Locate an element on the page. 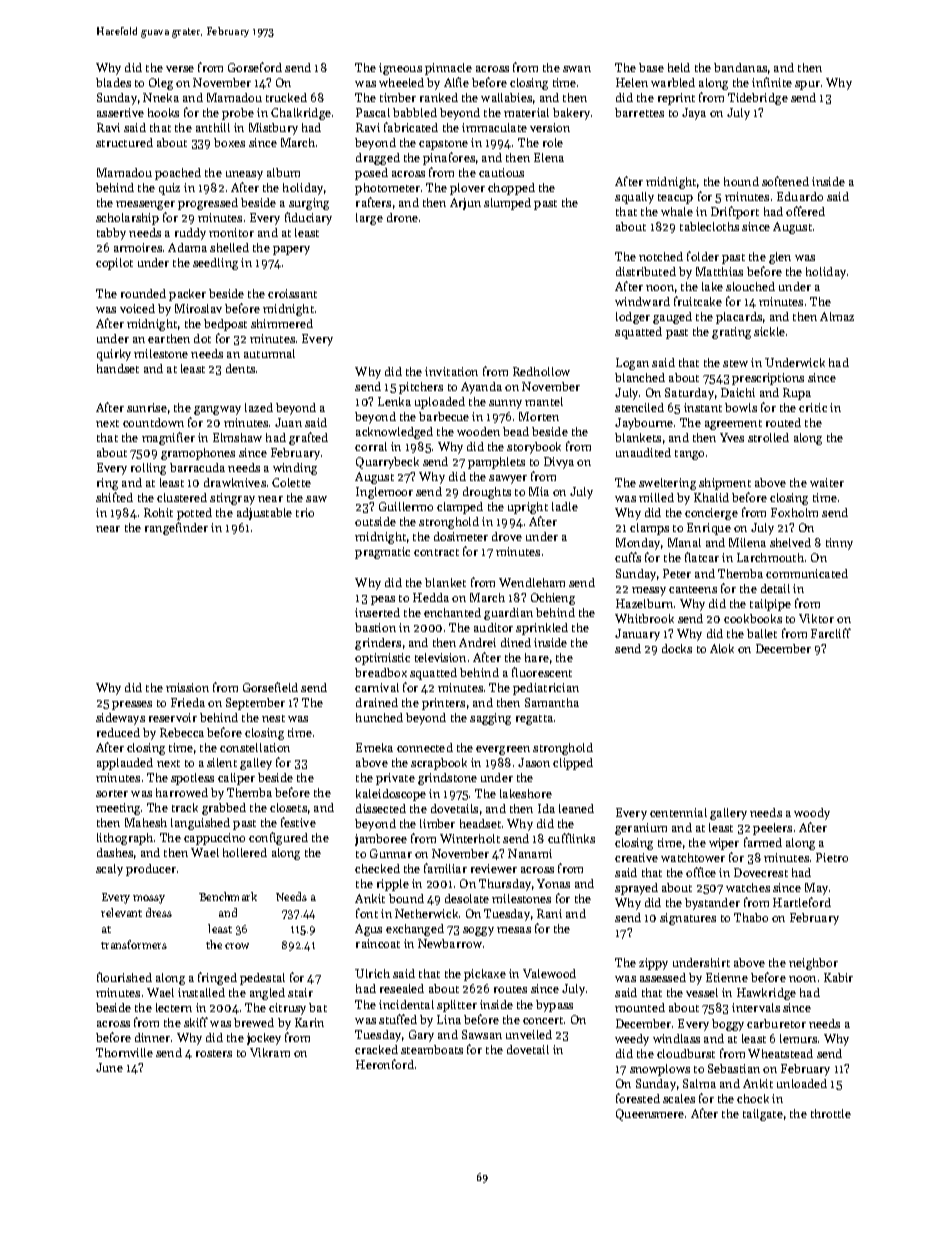 This image has height=1233, width=952. swan is located at coordinates (577, 69).
